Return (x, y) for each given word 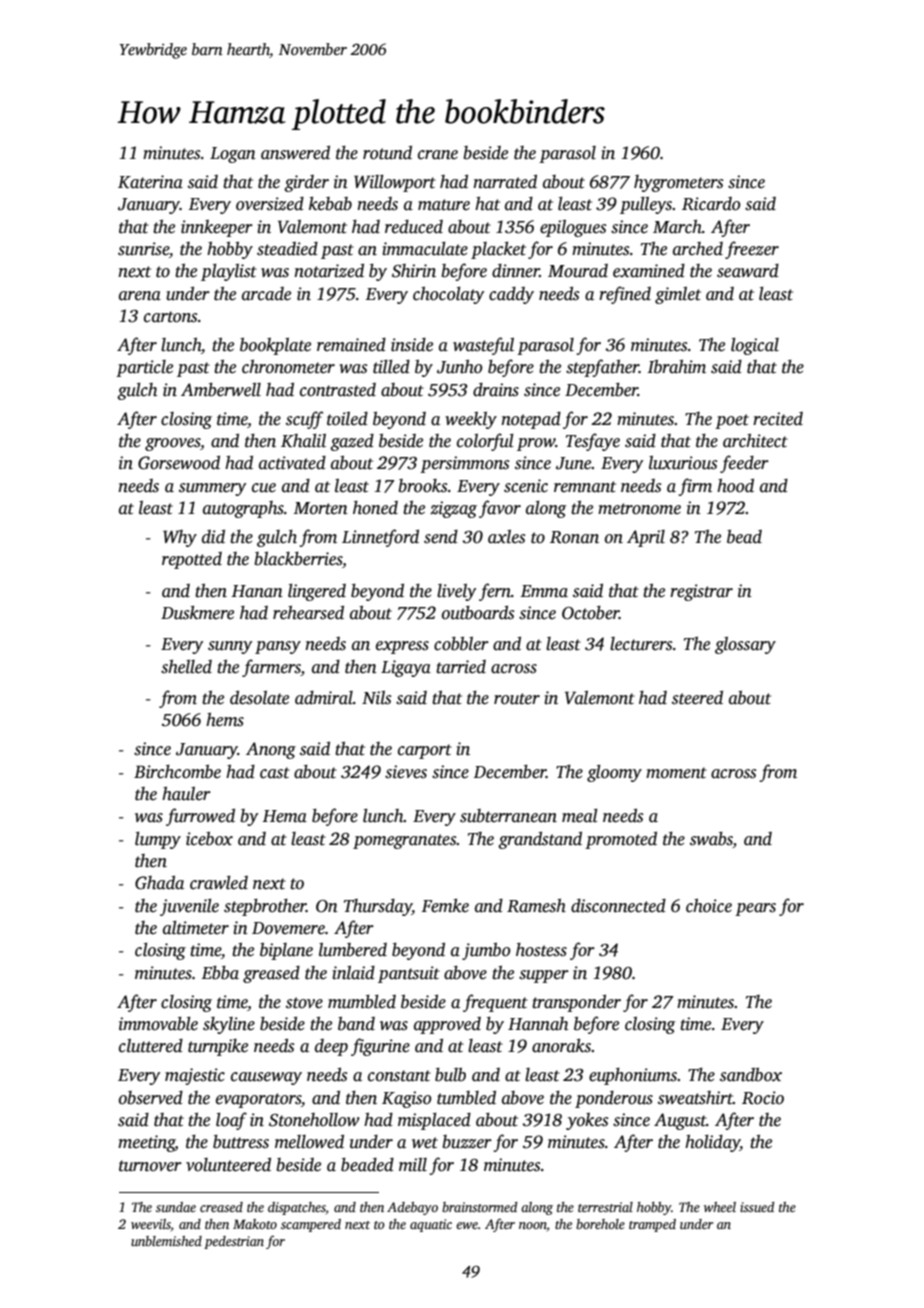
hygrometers (678, 183)
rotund (387, 153)
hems (225, 720)
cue (264, 488)
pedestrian (234, 1242)
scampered (311, 1225)
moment (676, 773)
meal (580, 816)
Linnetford (380, 538)
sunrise (143, 249)
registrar (701, 592)
